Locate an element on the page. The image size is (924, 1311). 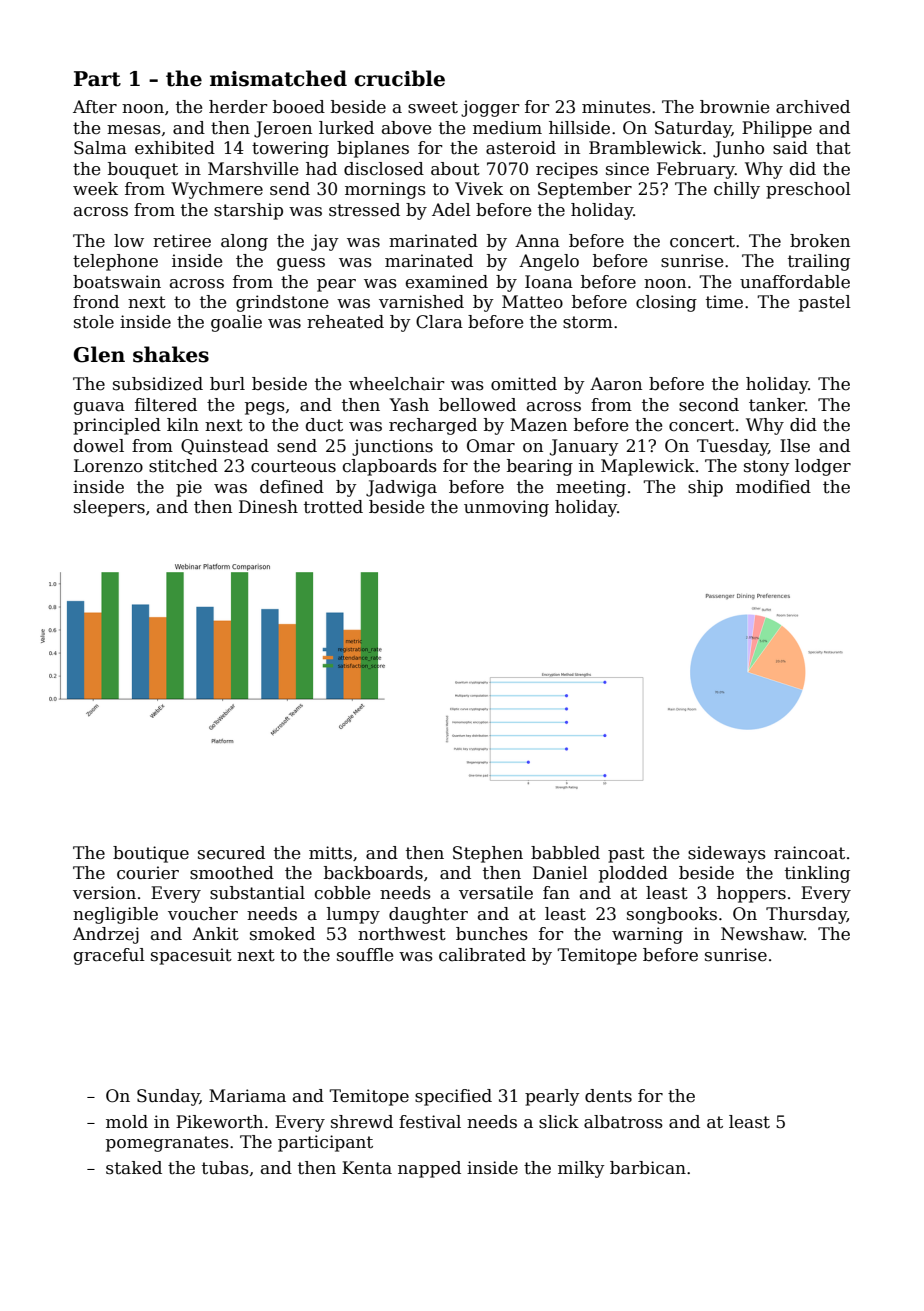
warning is located at coordinates (647, 935).
